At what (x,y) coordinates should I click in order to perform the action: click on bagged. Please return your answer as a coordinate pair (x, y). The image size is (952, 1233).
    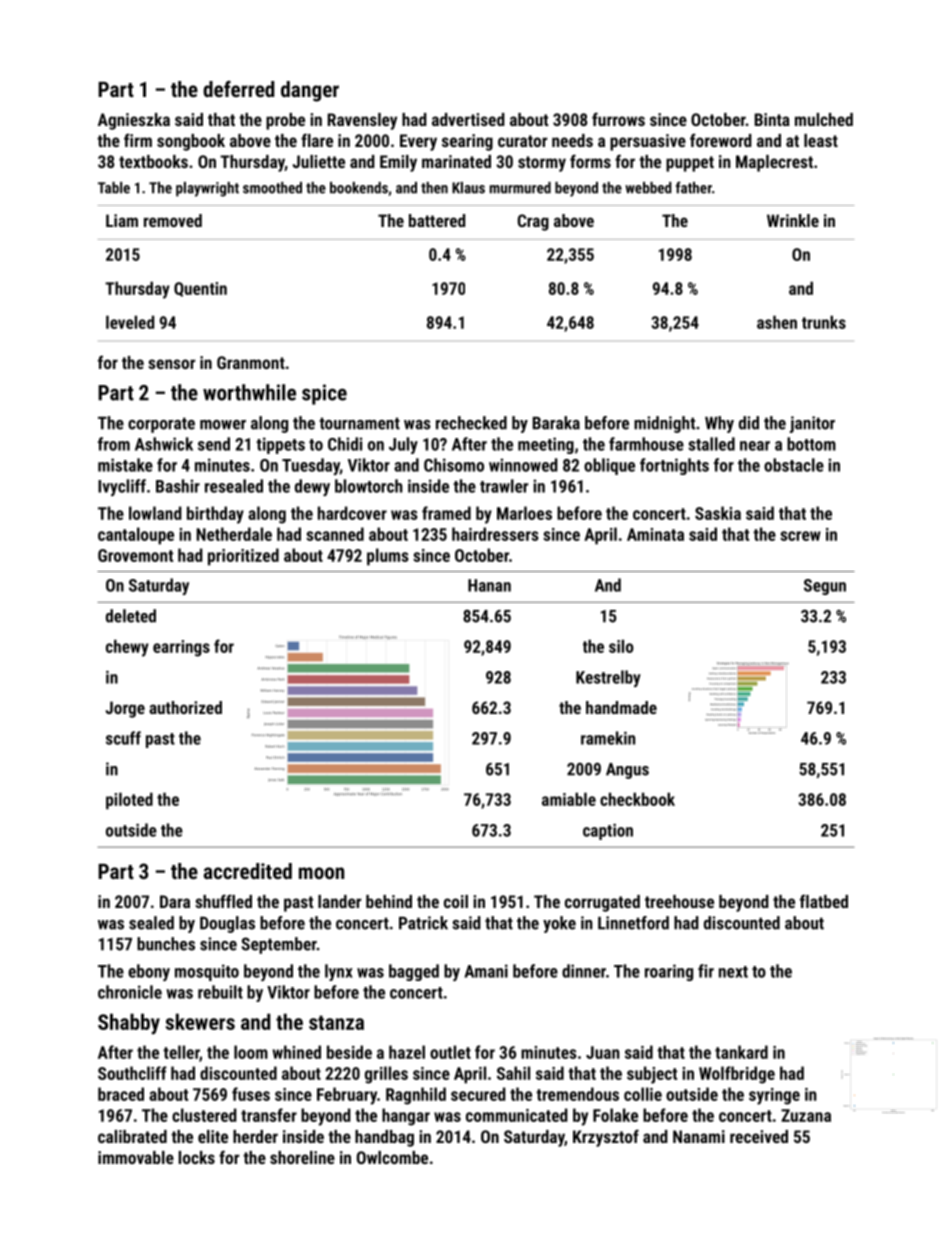
    Looking at the image, I should click on (414, 972).
